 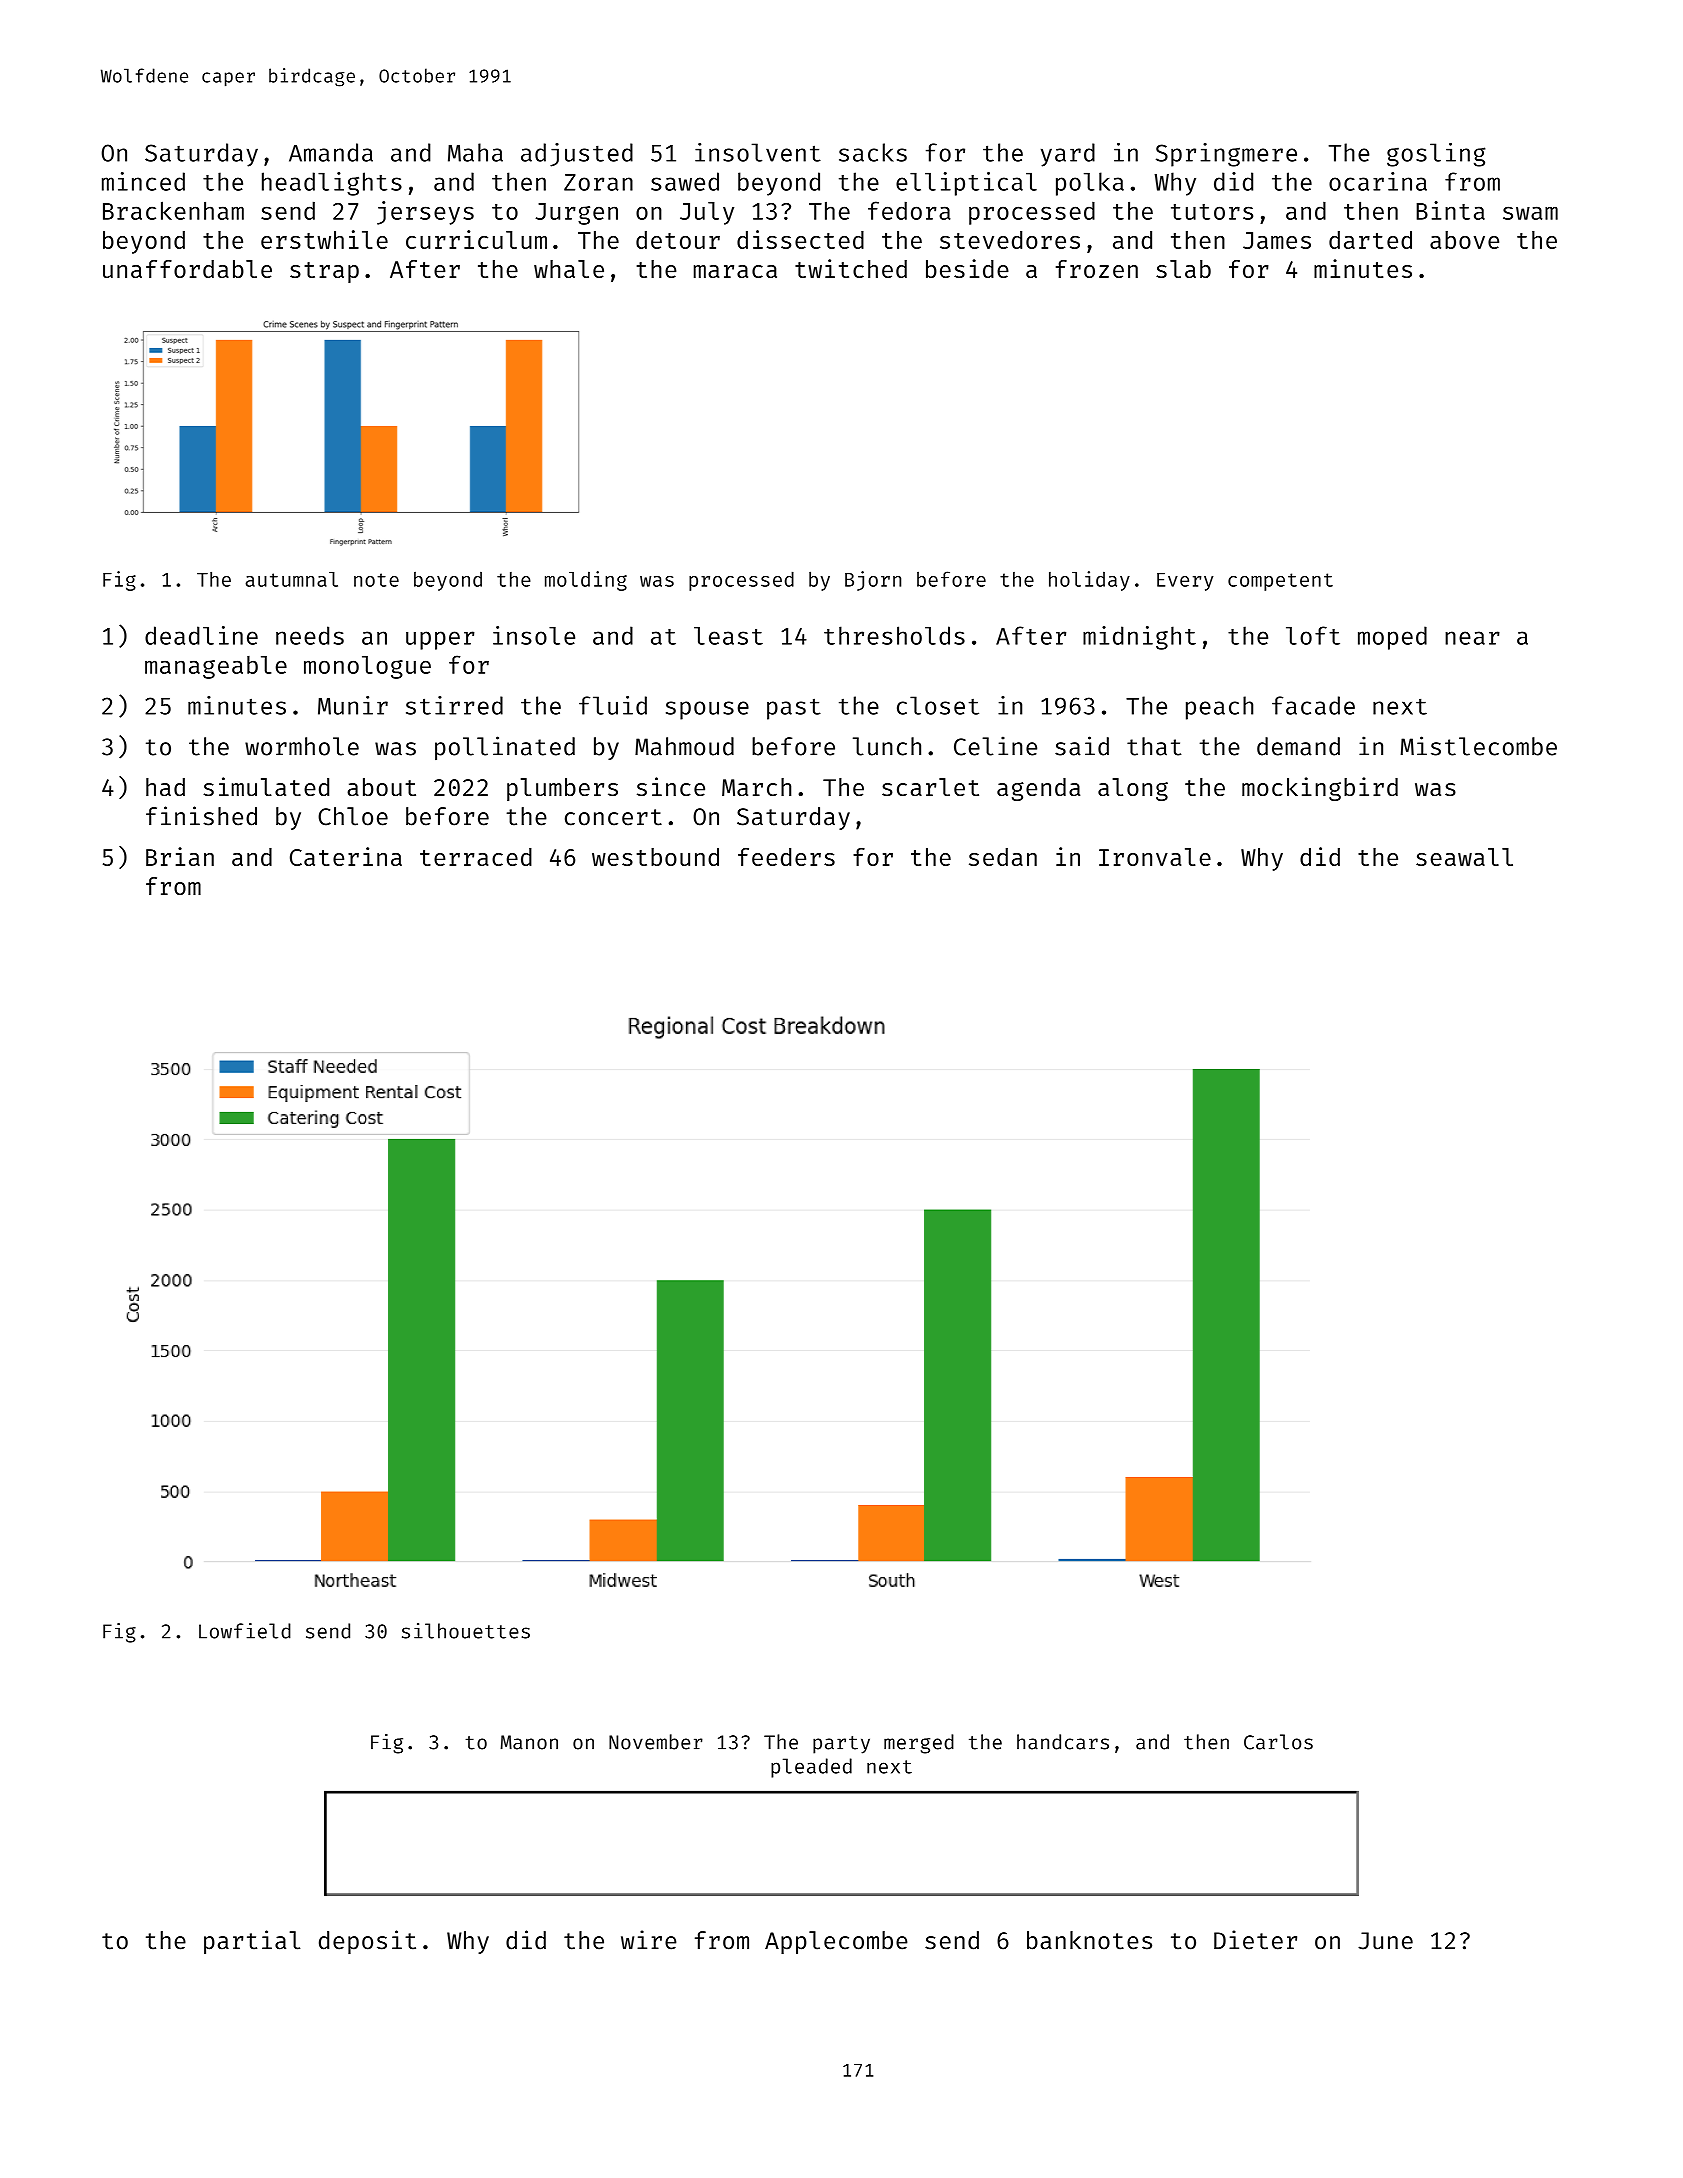 I want to click on swam, so click(x=1530, y=213).
